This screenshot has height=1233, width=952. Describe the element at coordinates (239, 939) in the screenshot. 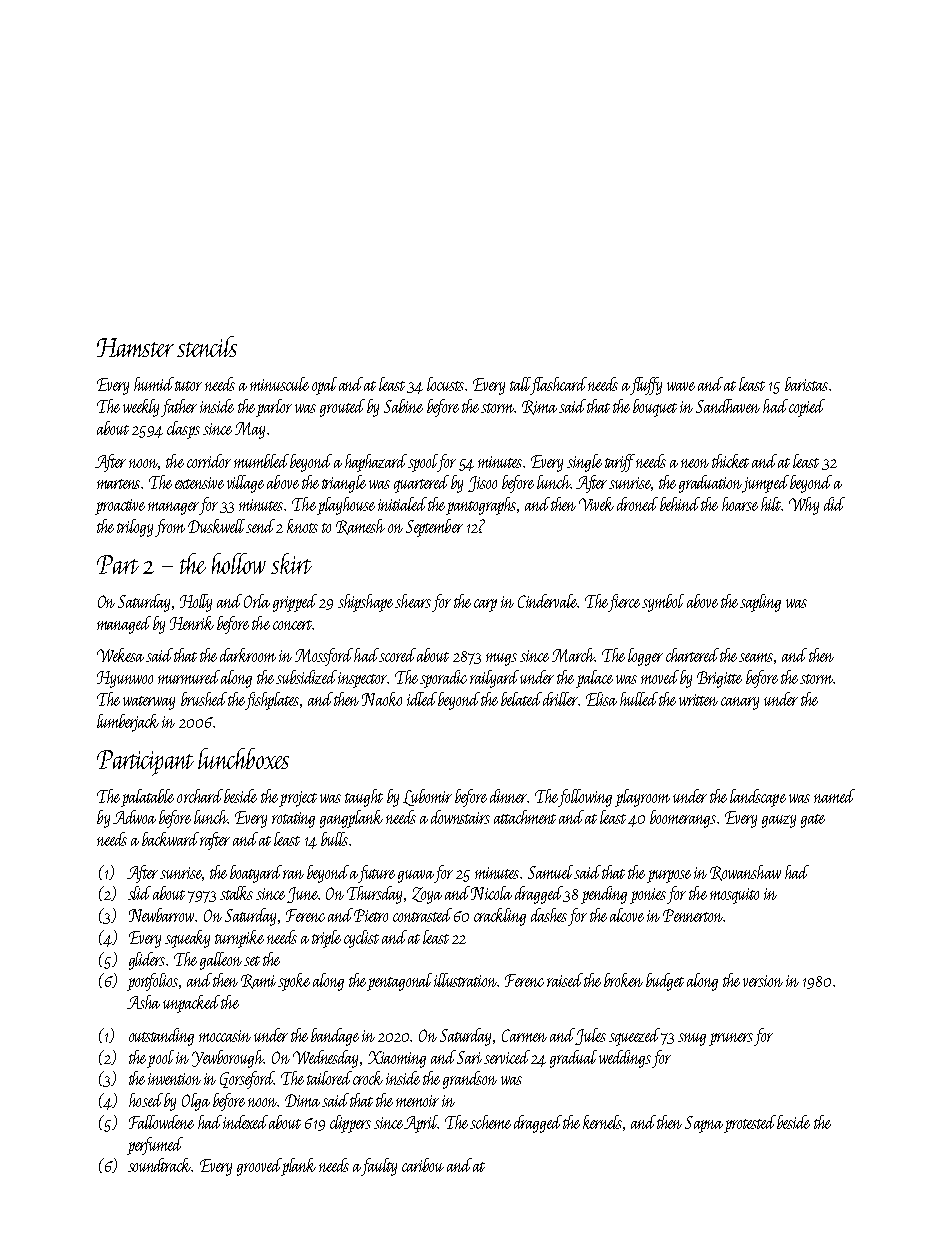

I see `turnpike` at that location.
